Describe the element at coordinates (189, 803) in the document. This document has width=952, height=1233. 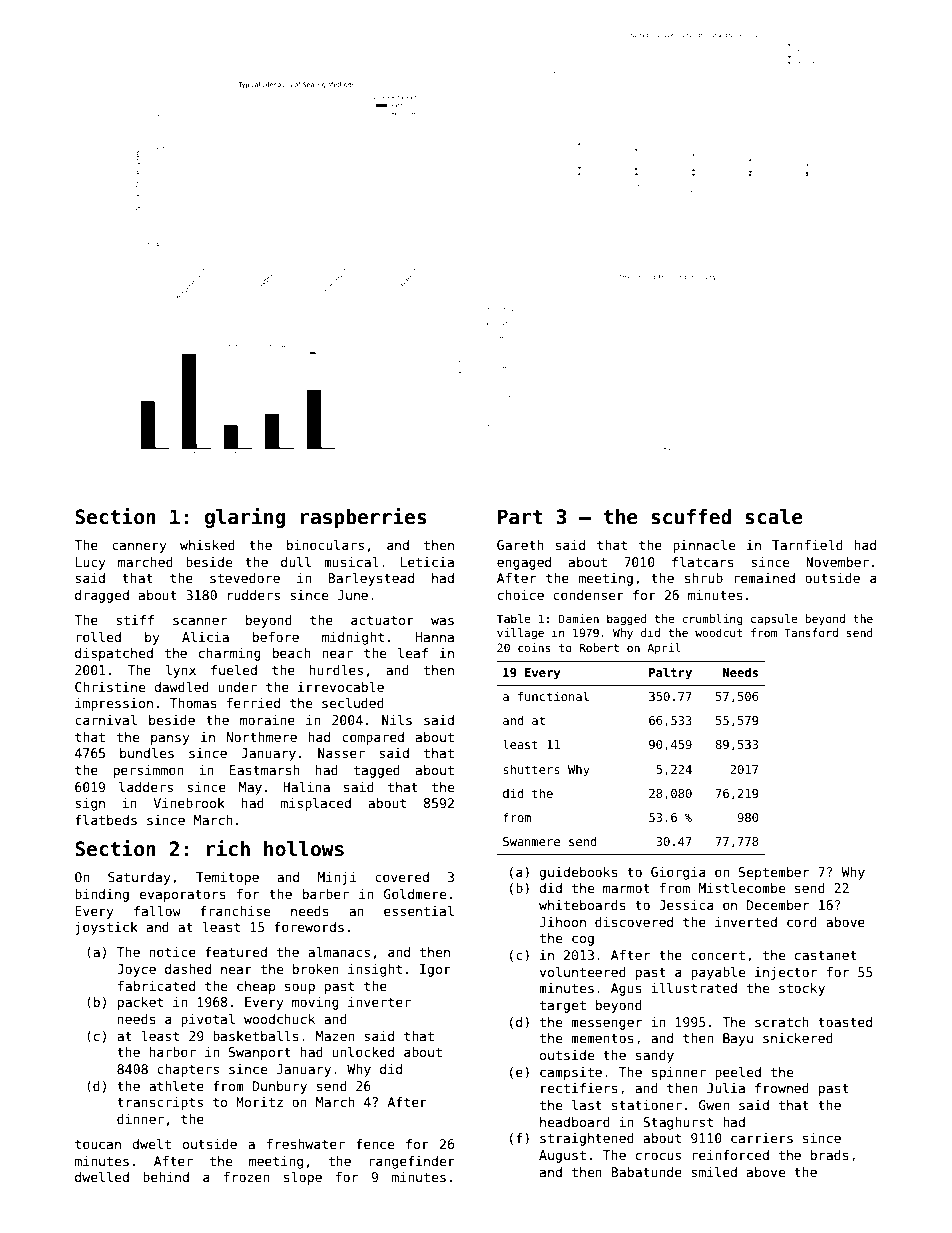
I see `Vinebrook` at that location.
